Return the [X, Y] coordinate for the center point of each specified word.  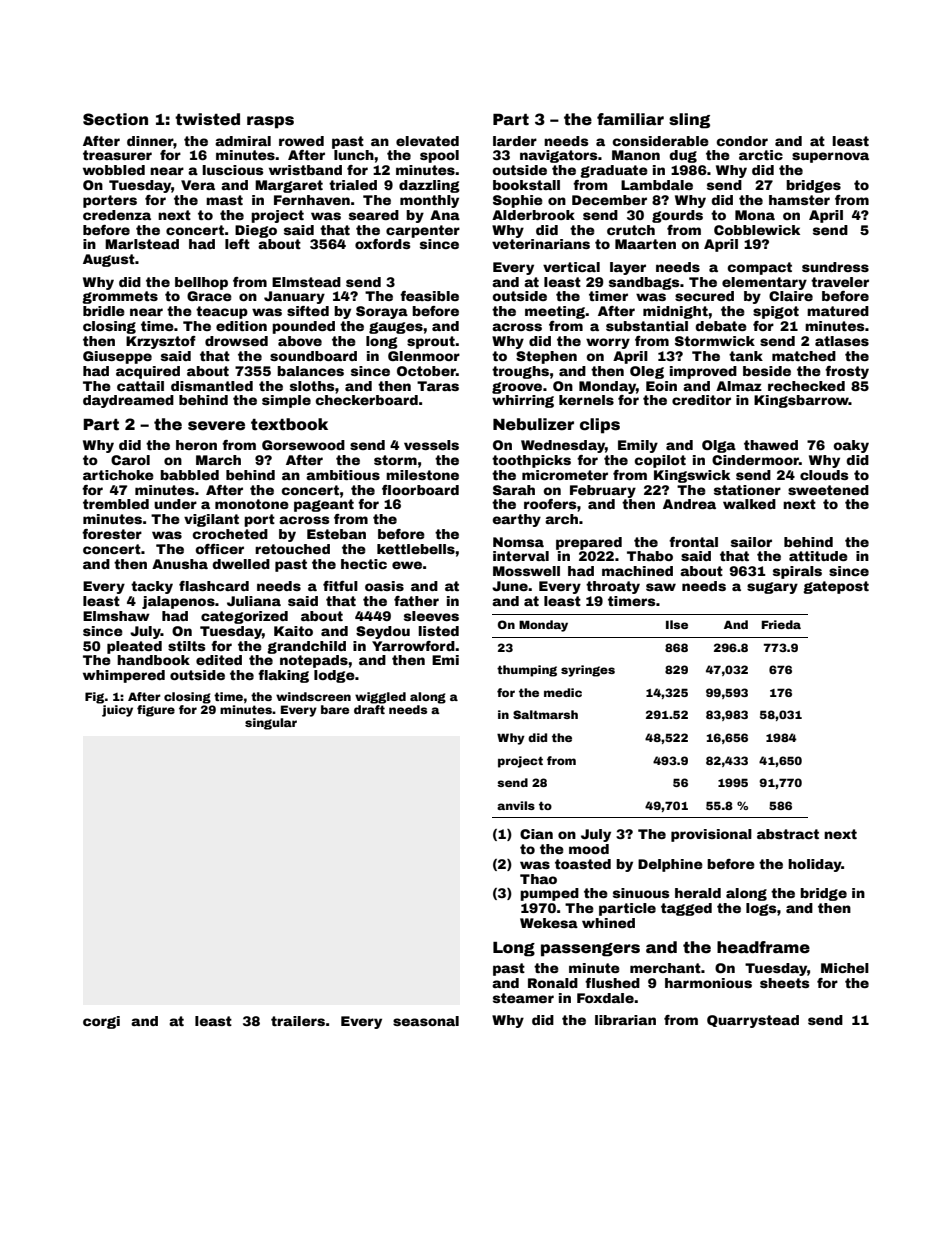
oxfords [383, 244]
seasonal [426, 1021]
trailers [298, 1021]
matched [804, 356]
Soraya [382, 312]
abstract [788, 834]
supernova [830, 157]
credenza [117, 215]
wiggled [380, 698]
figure [156, 711]
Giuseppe [117, 357]
